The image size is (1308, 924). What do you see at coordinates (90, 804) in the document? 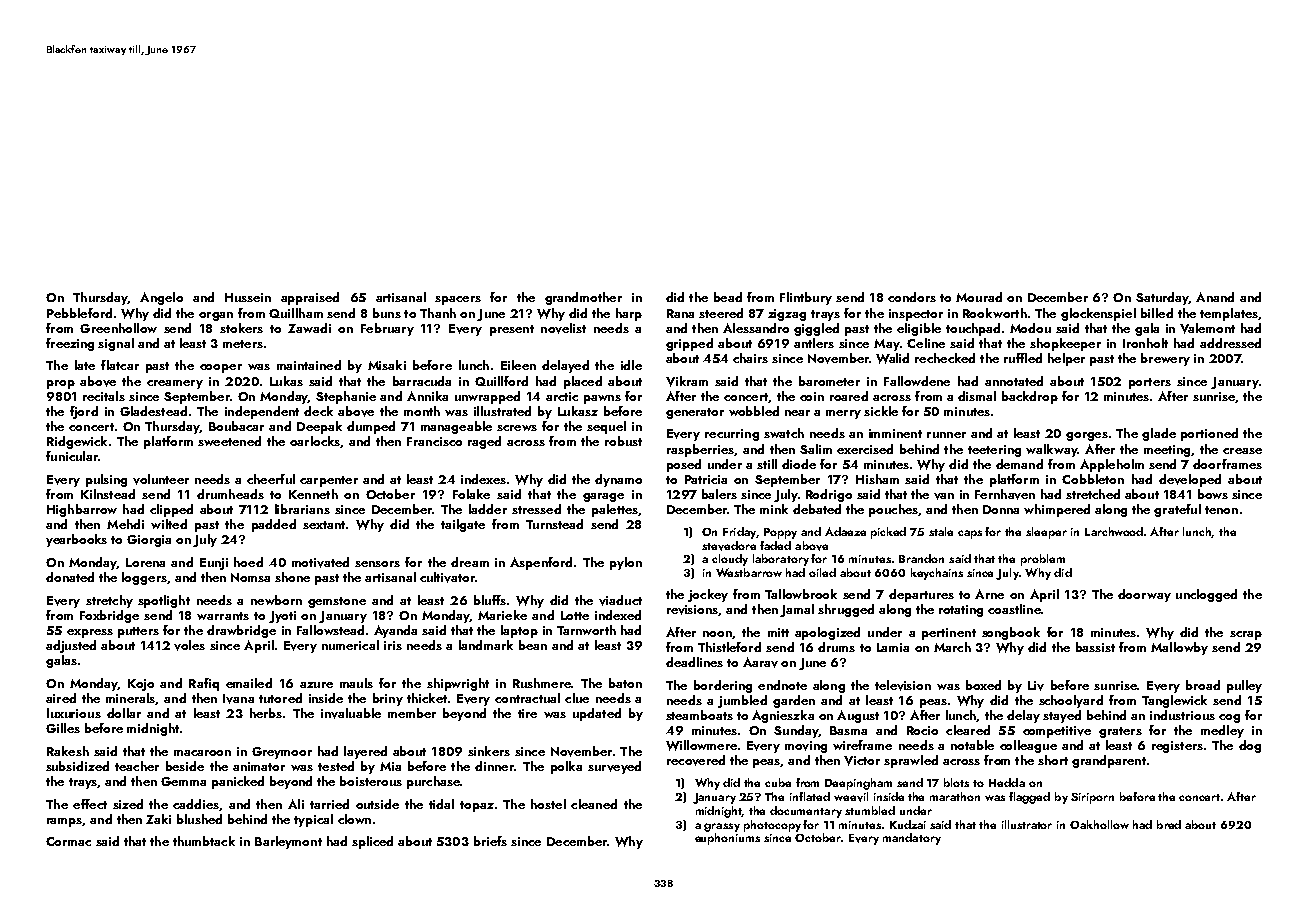
I see `effect` at bounding box center [90, 804].
